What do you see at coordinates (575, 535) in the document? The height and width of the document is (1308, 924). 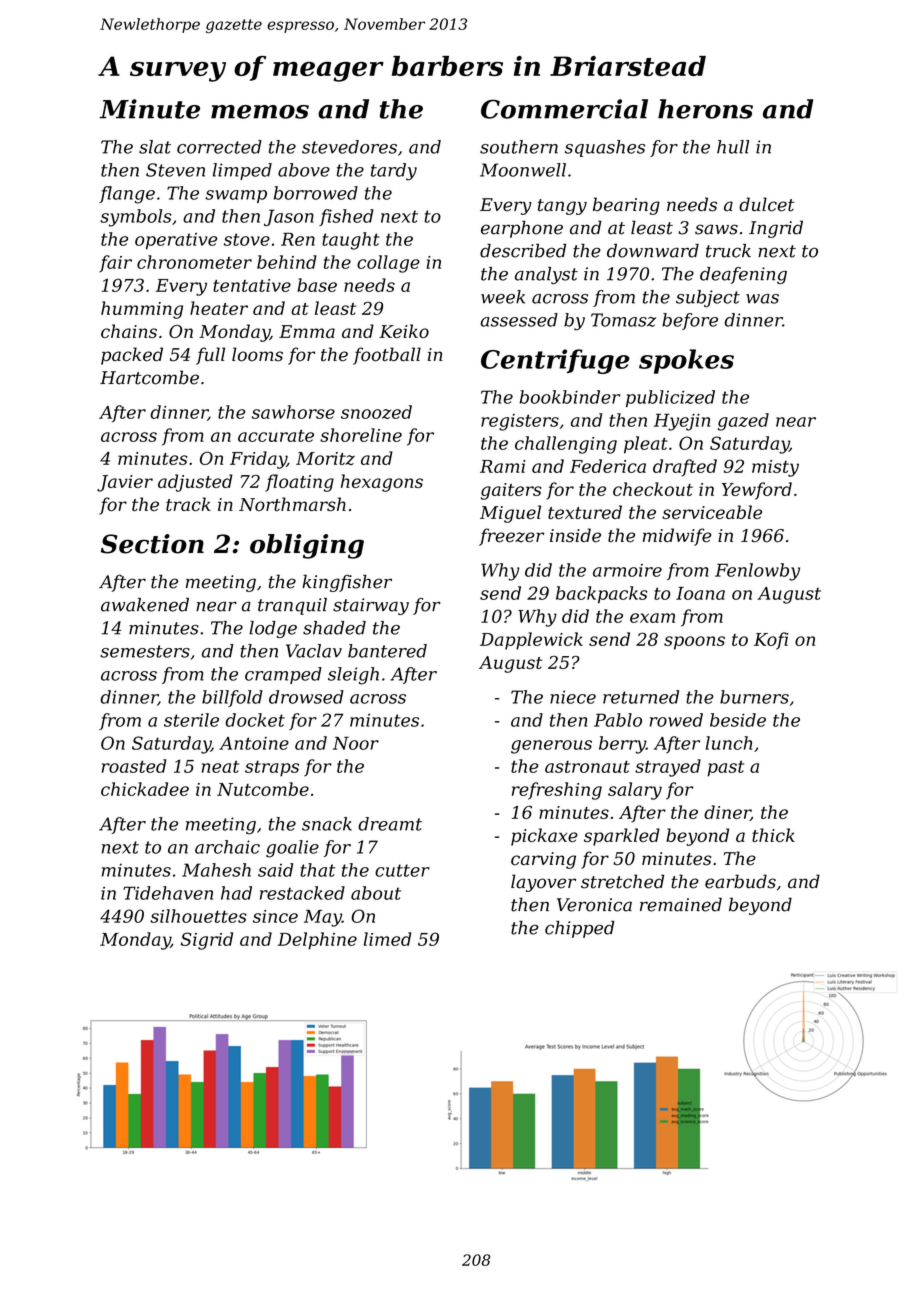 I see `inside` at bounding box center [575, 535].
